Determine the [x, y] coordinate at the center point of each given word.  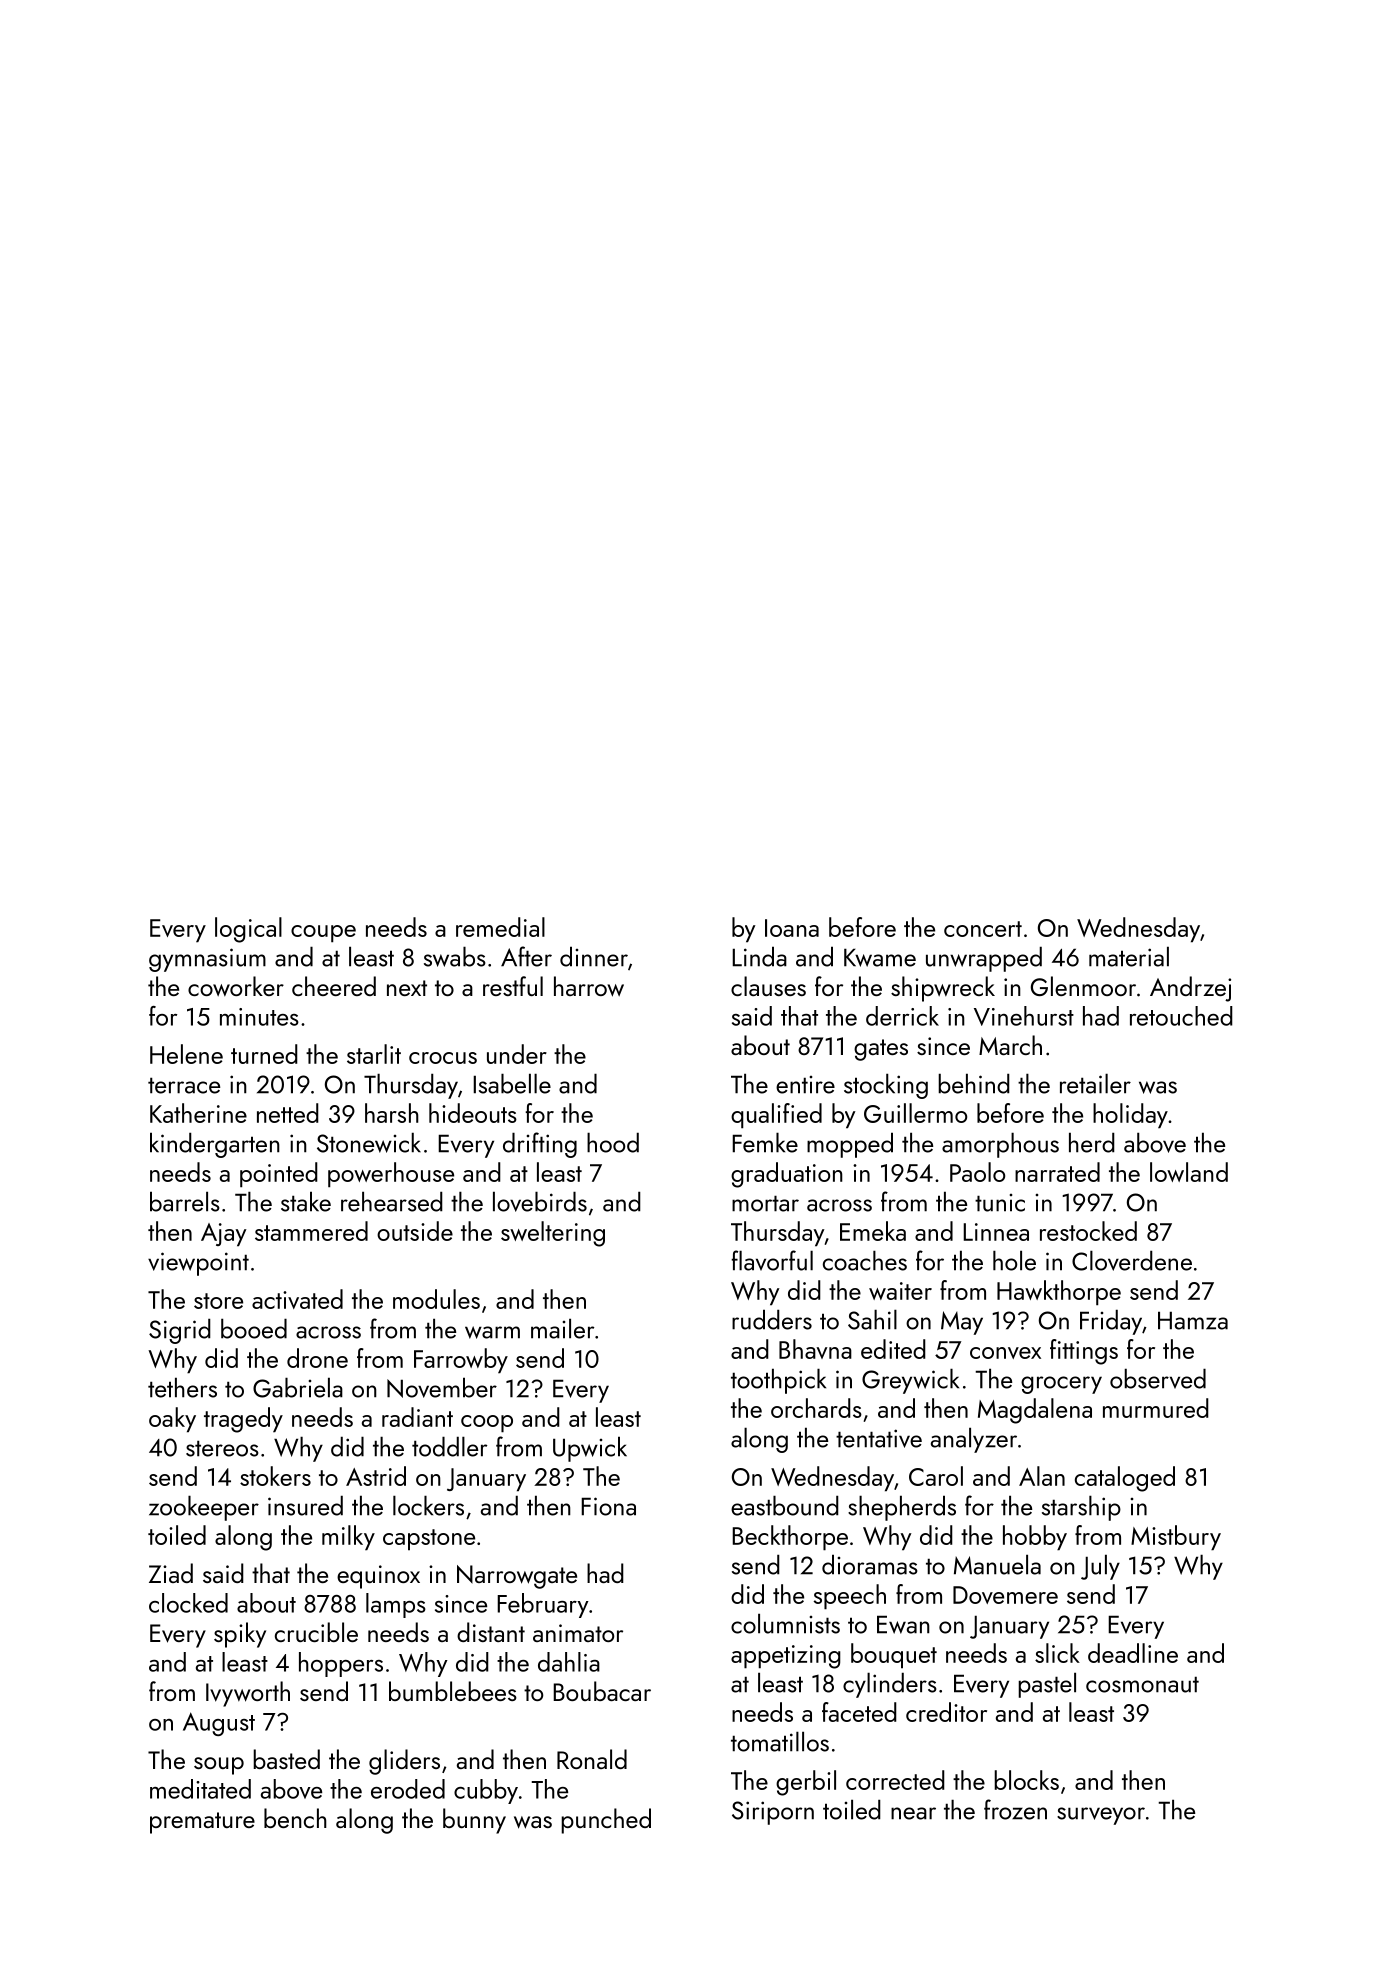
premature [202, 1823]
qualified [776, 1116]
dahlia [569, 1662]
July [1100, 1567]
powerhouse [391, 1175]
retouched [1181, 1016]
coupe [323, 934]
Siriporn [773, 1813]
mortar [765, 1203]
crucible [316, 1632]
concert [983, 929]
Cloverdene [1132, 1260]
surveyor [1101, 1816]
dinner [594, 956]
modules [436, 1299]
